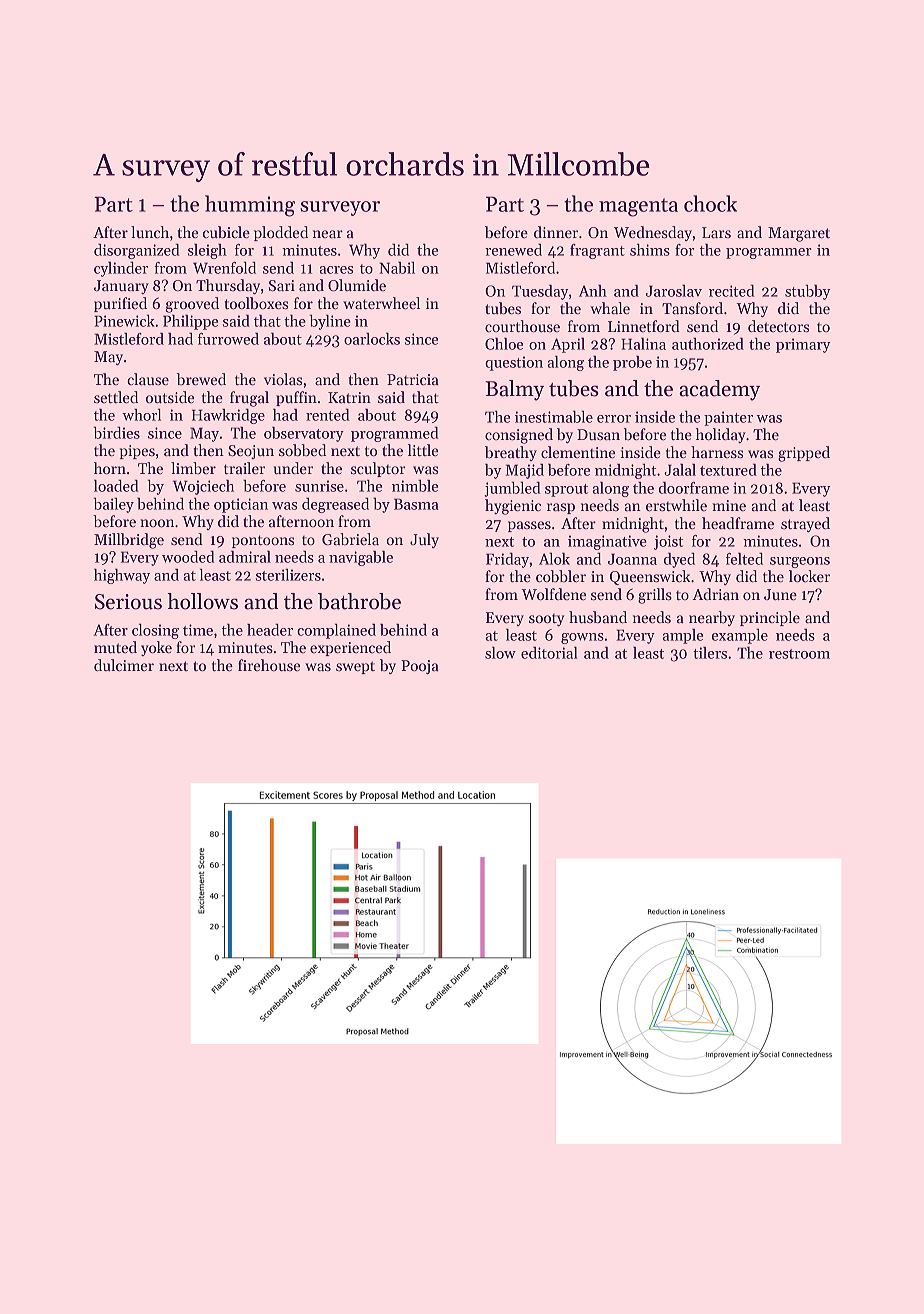 Image resolution: width=924 pixels, height=1314 pixels. Describe the element at coordinates (202, 601) in the document. I see `hollows` at that location.
